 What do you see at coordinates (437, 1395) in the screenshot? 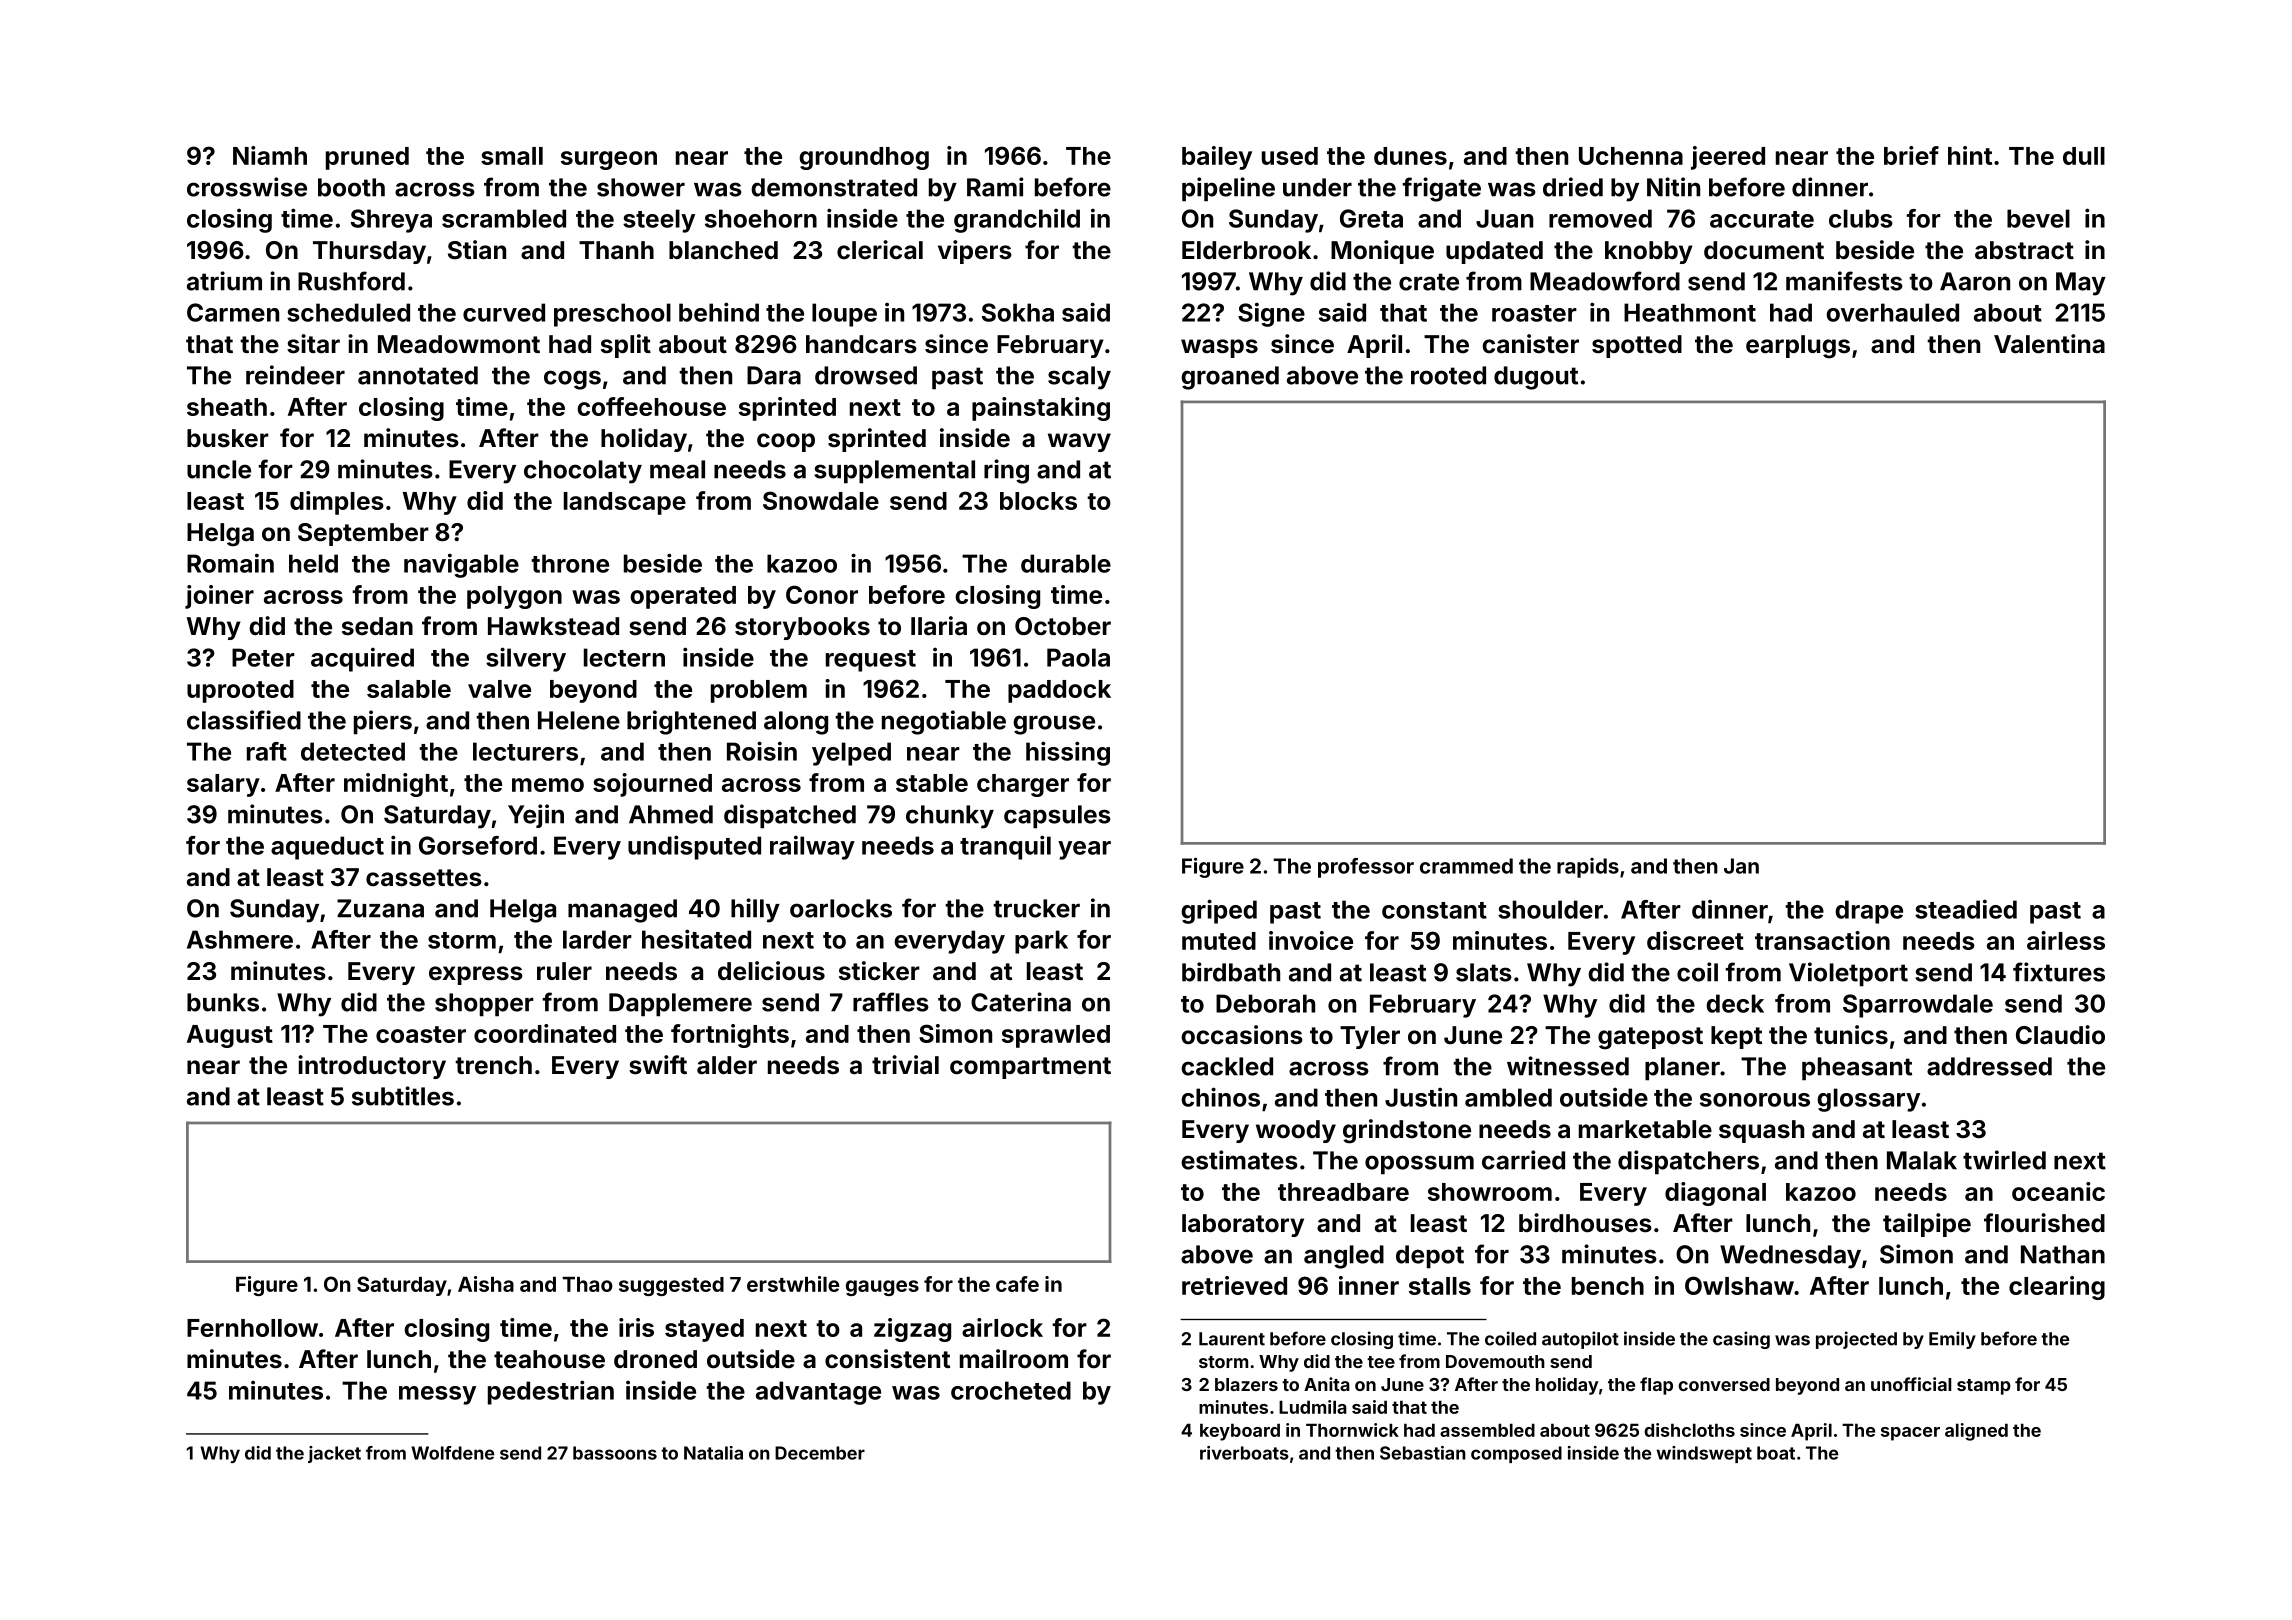
I see `messy` at bounding box center [437, 1395].
